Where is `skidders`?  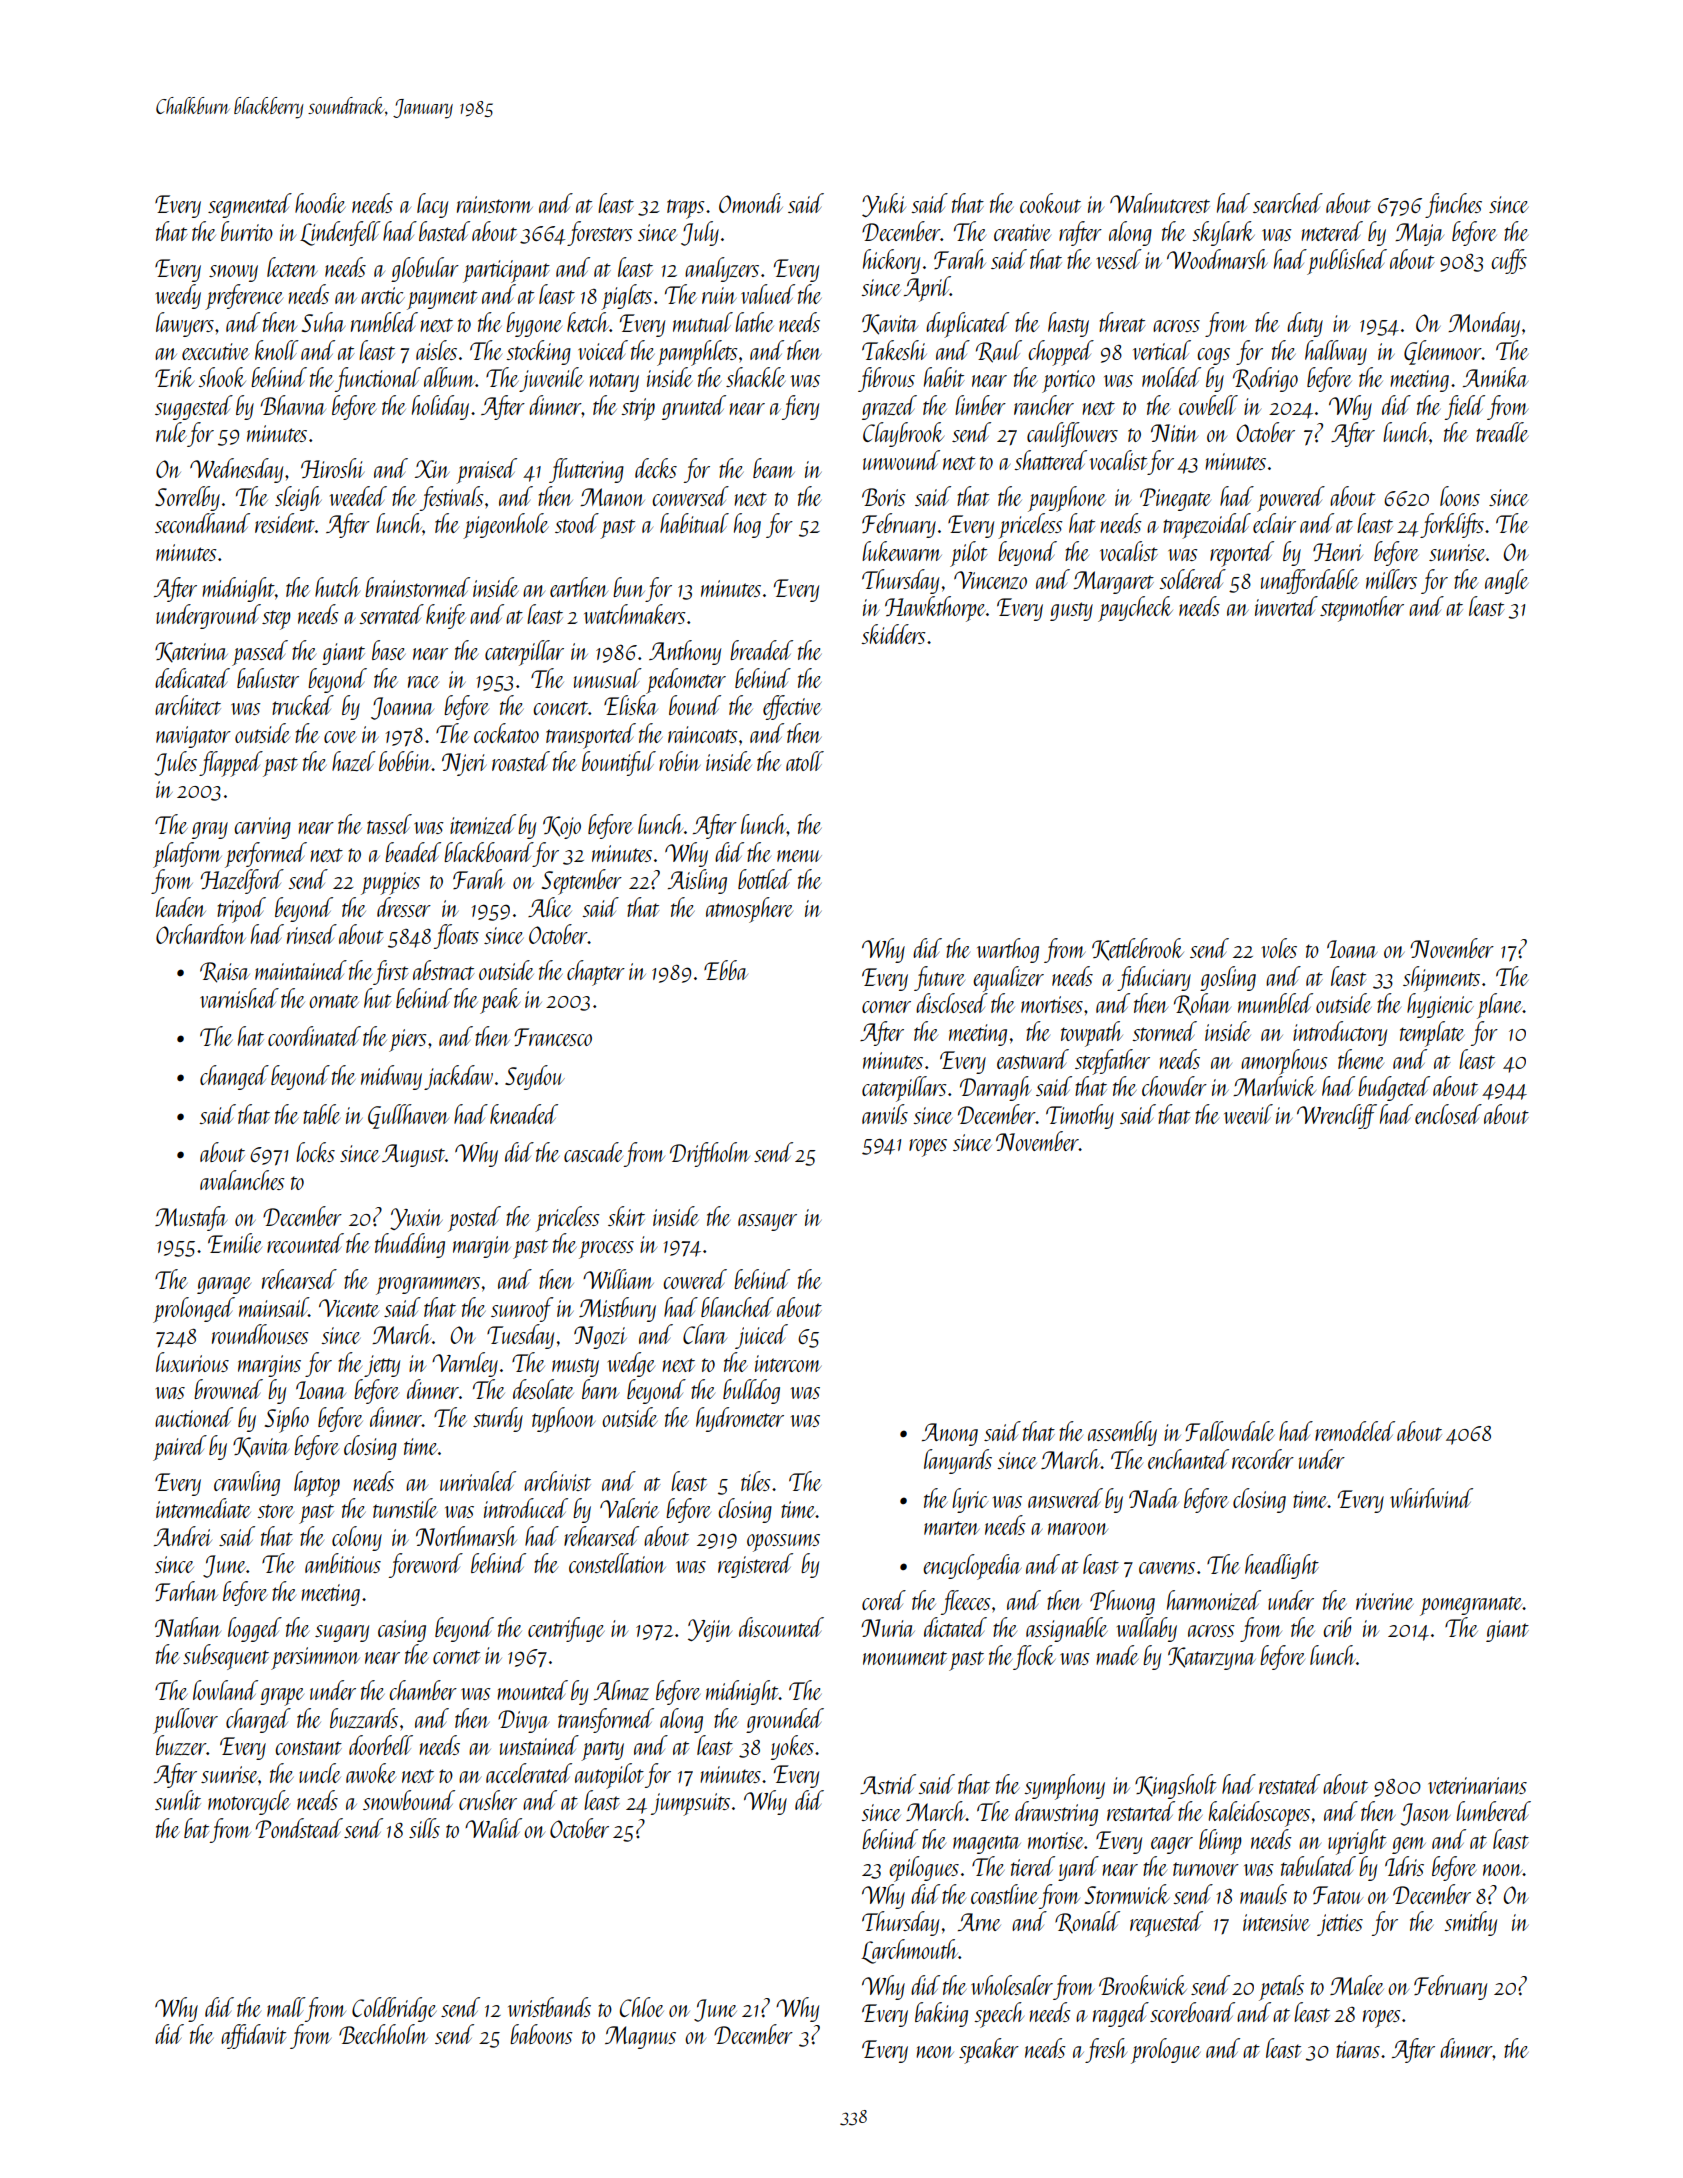 skidders is located at coordinates (893, 634).
